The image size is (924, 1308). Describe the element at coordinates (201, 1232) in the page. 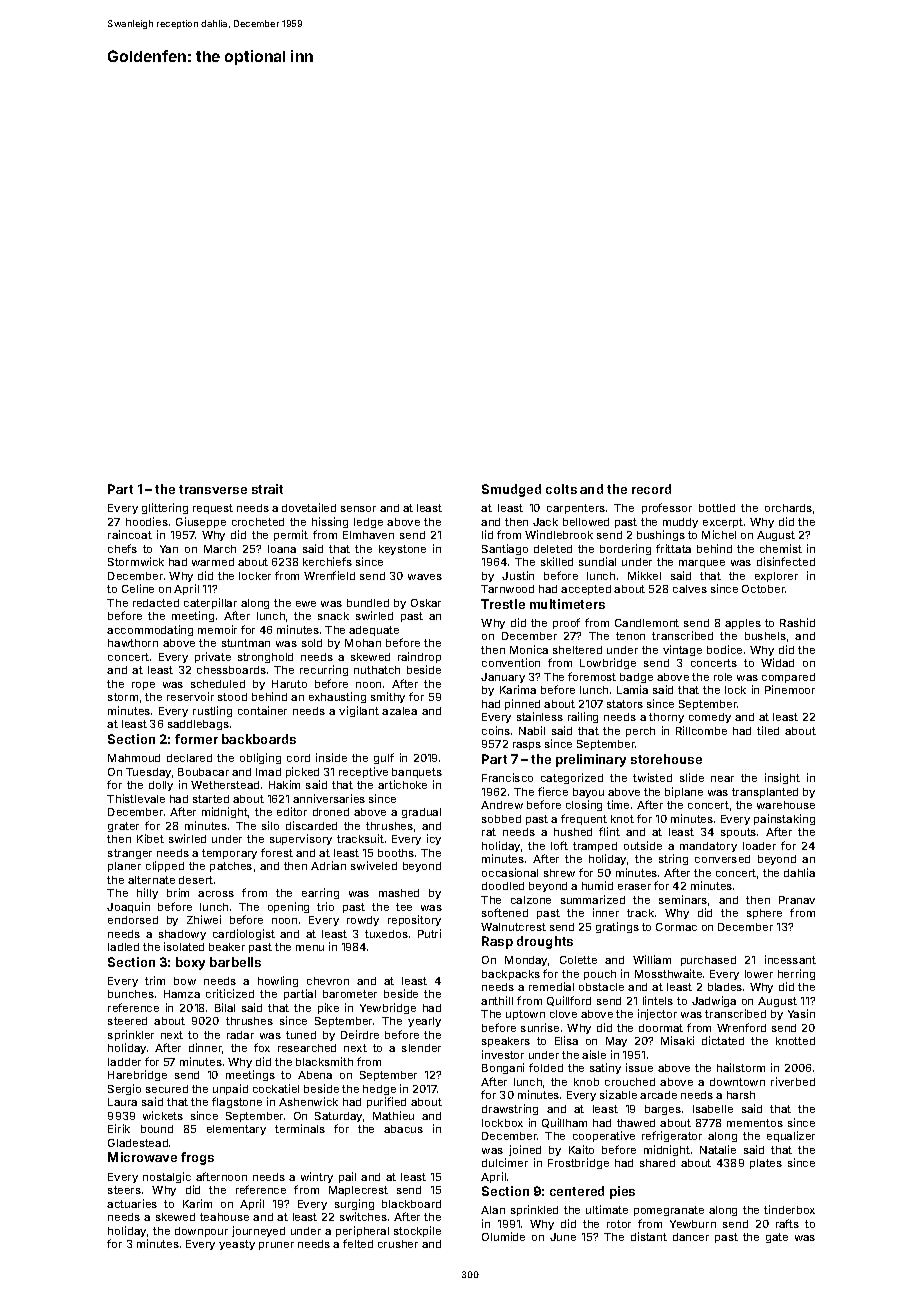

I see `downpour` at that location.
